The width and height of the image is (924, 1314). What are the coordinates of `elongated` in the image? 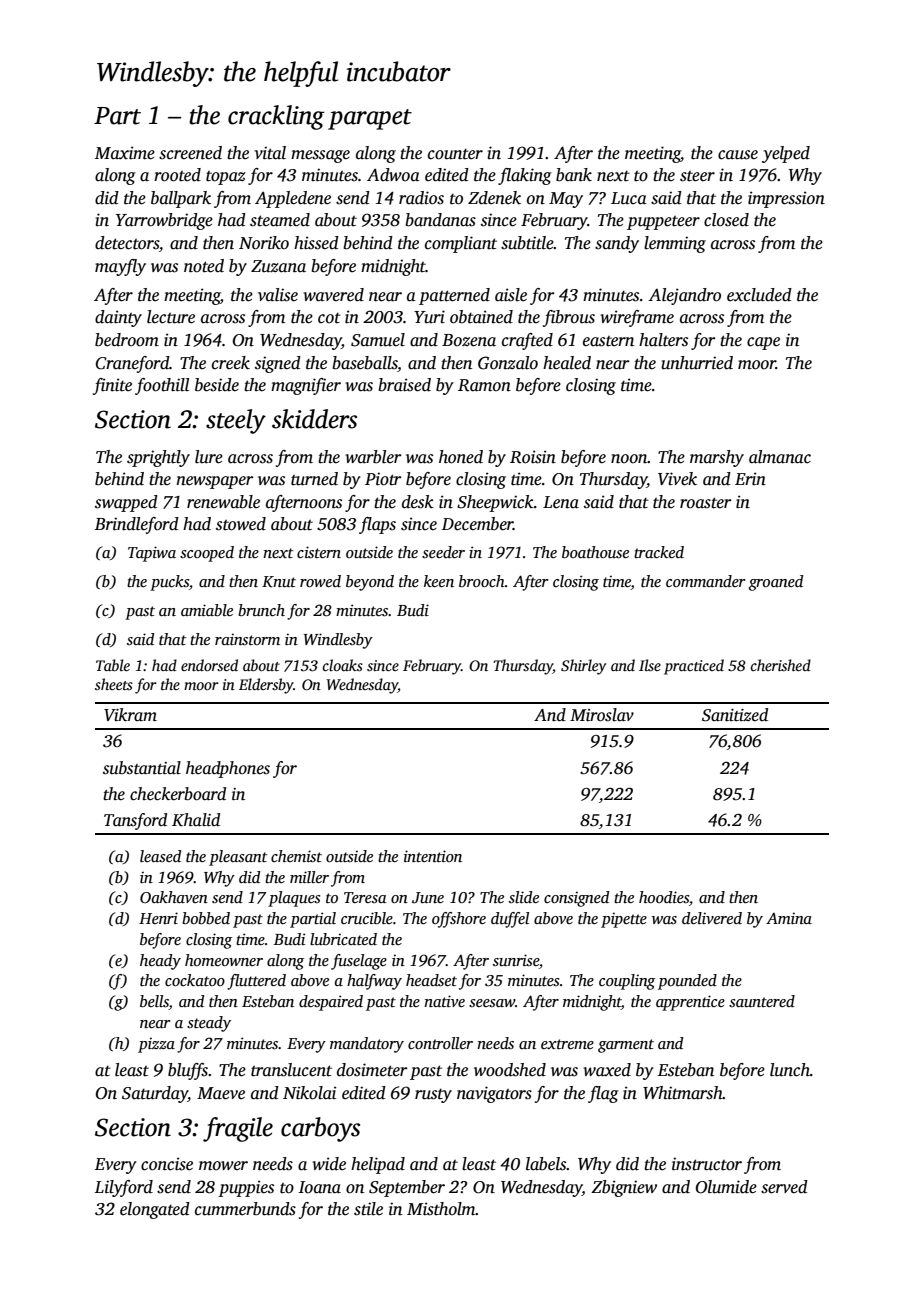 It's located at (155, 1210).
